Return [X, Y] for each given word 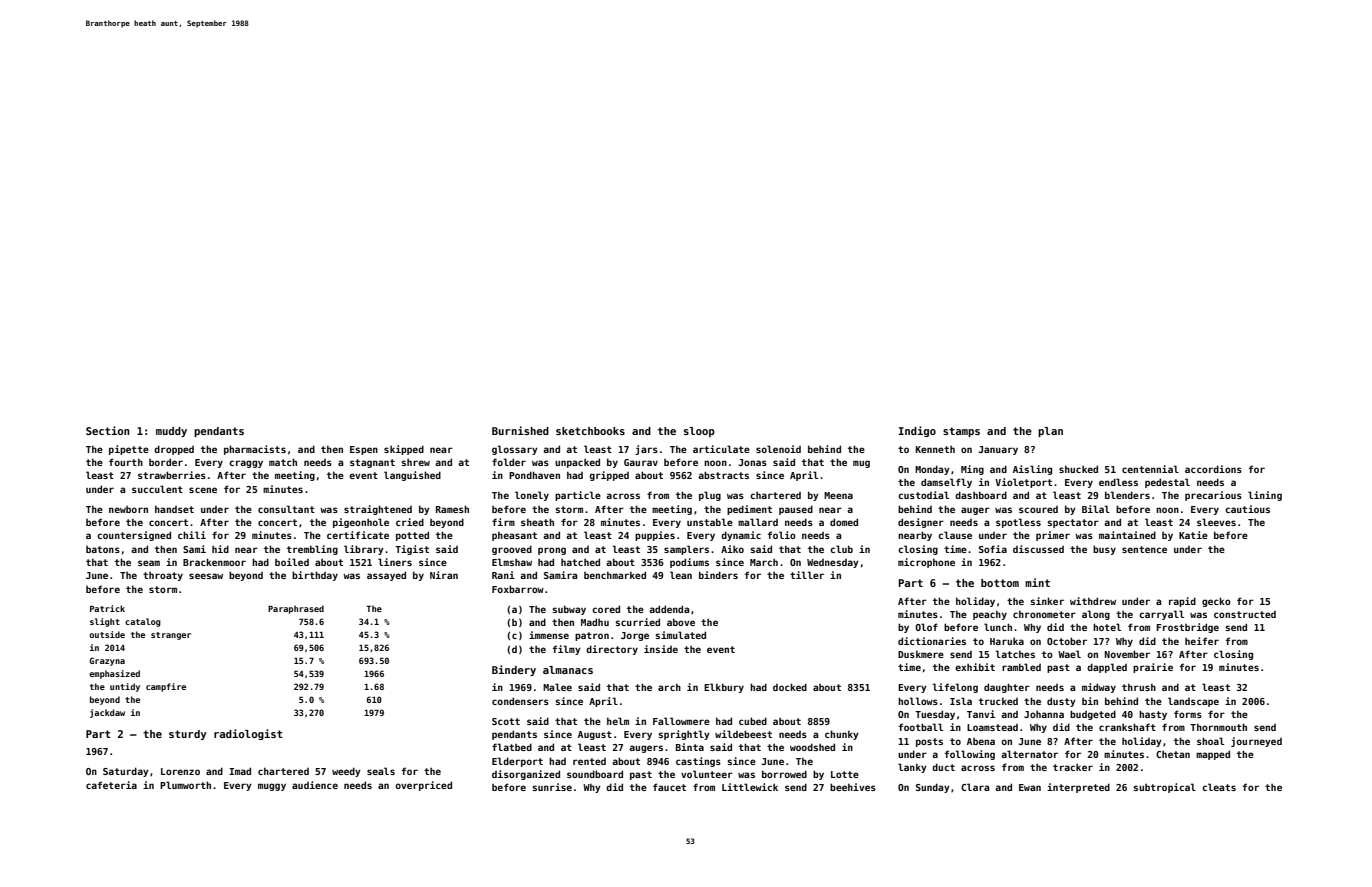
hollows [918, 701]
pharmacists [255, 450]
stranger [171, 636]
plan [1050, 432]
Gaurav [641, 462]
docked [790, 687]
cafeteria [111, 785]
